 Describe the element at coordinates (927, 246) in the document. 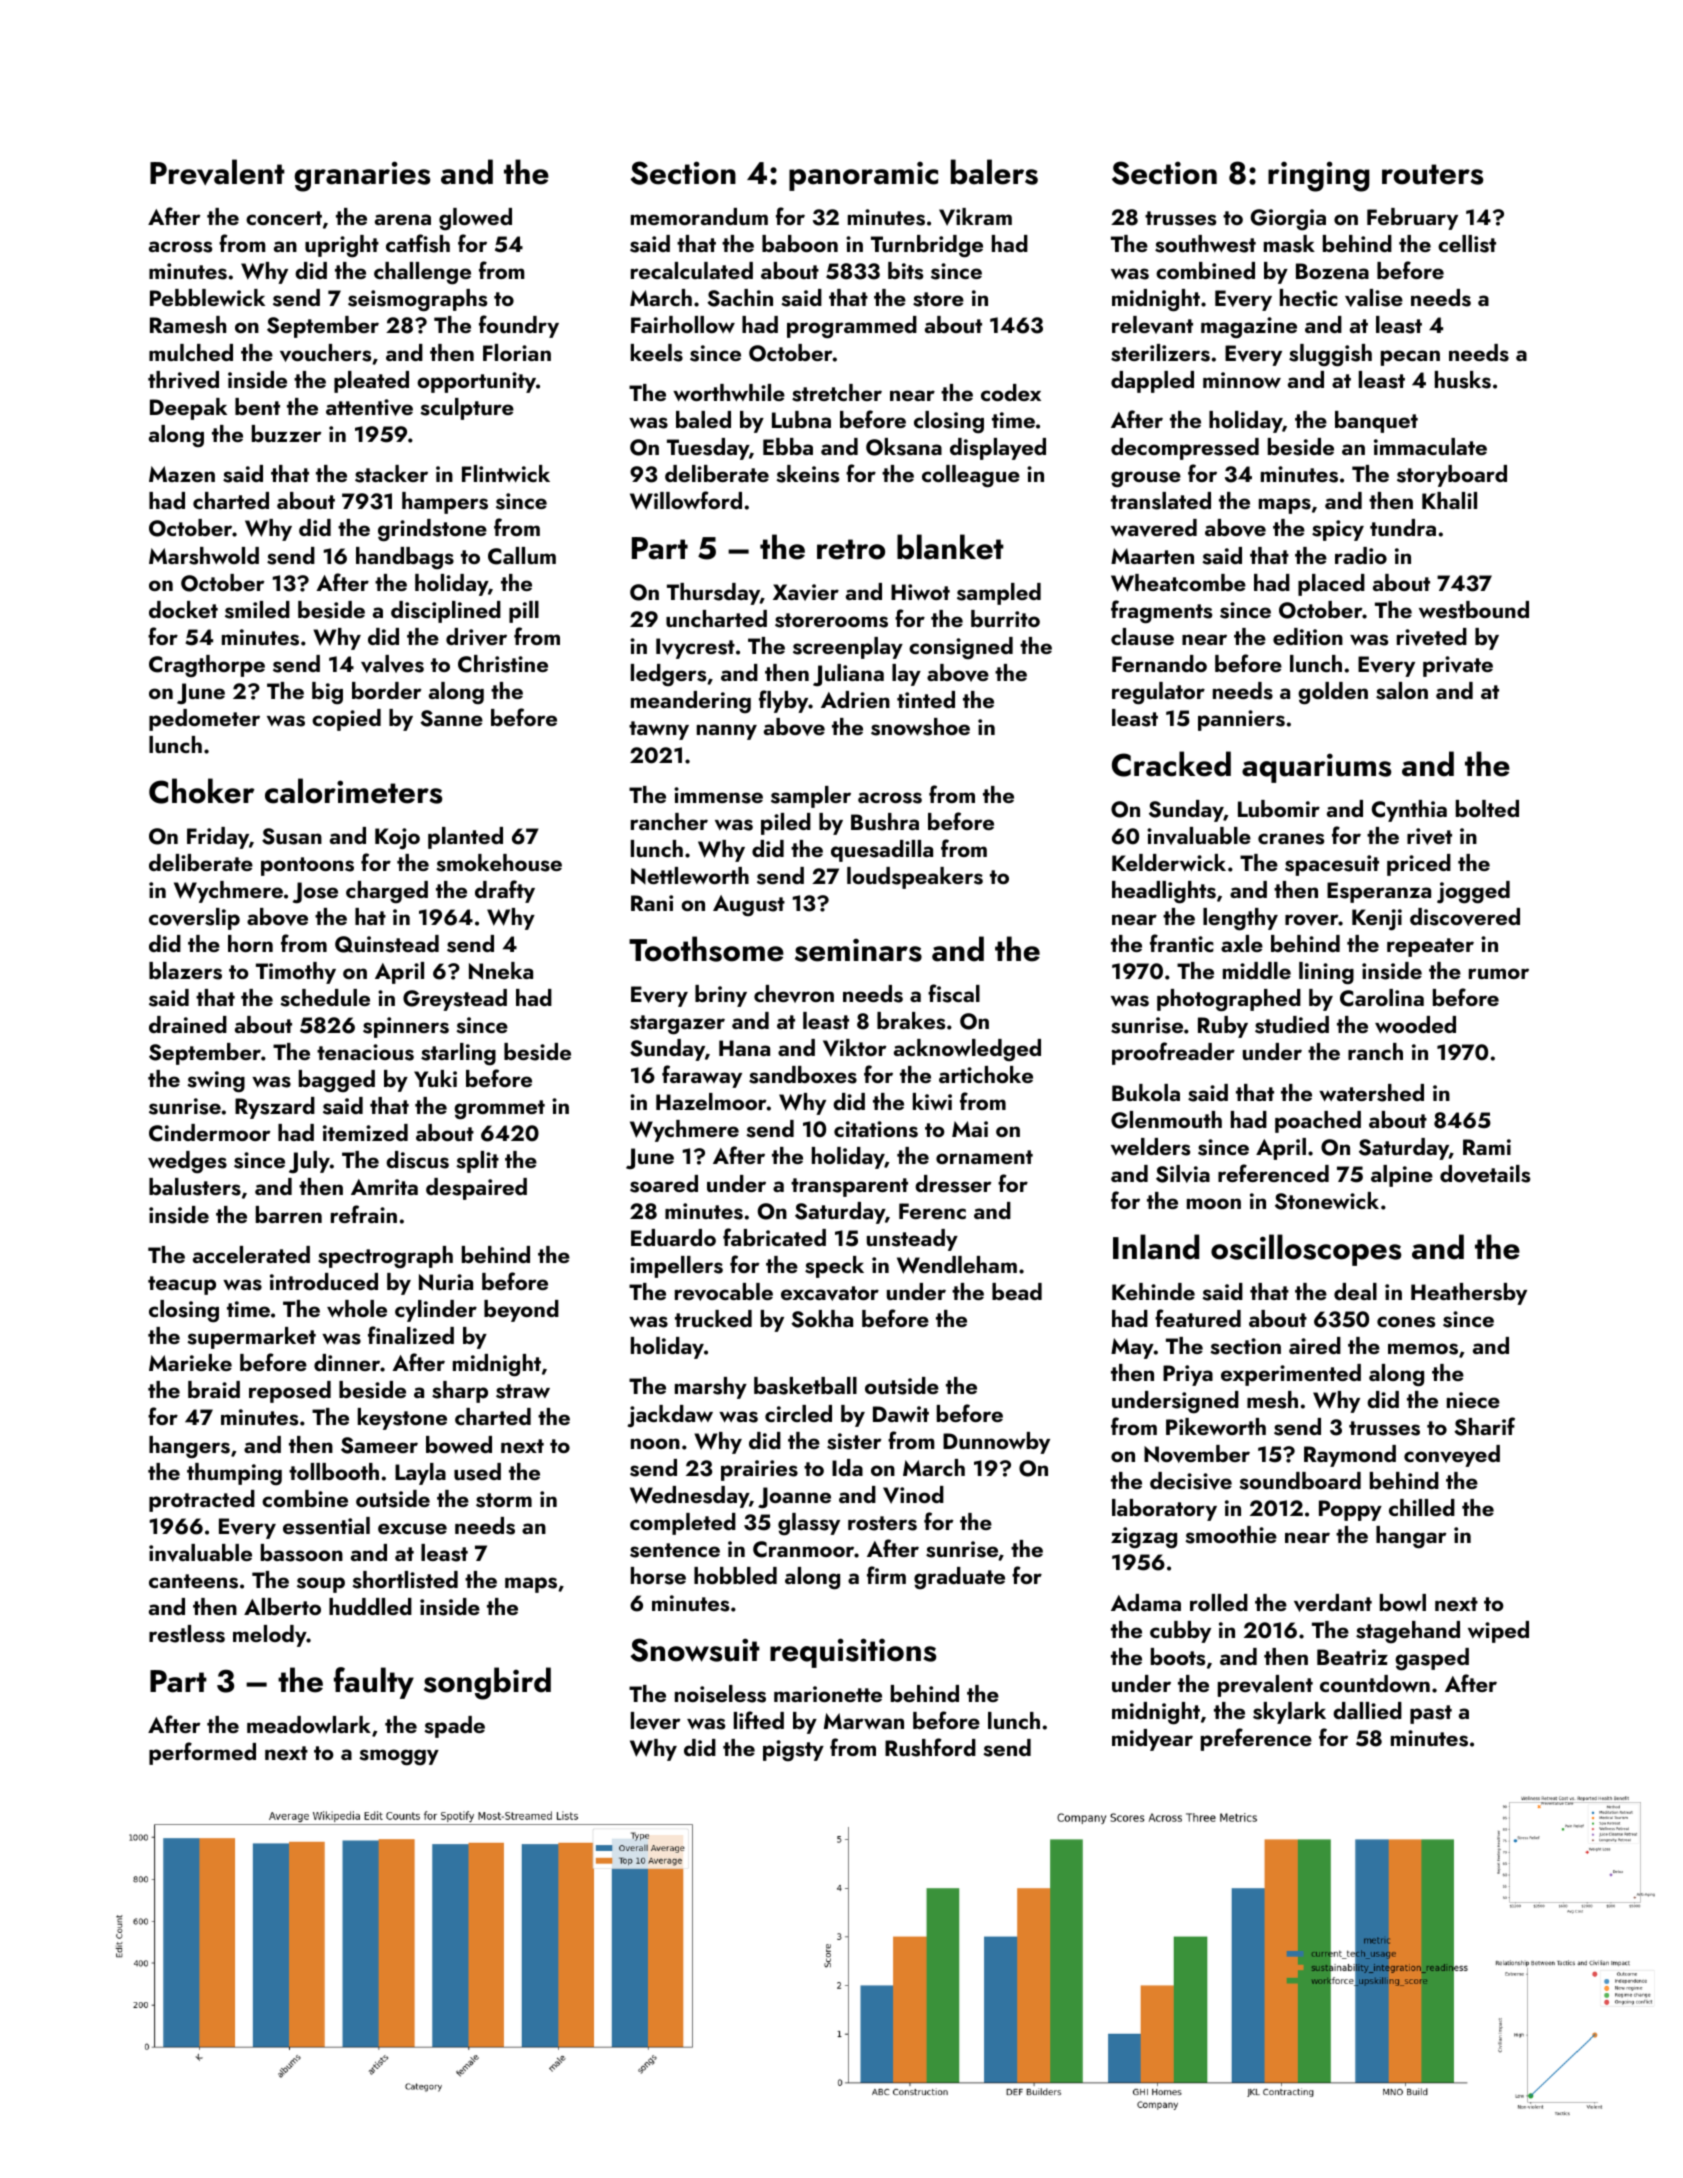

I see `Turnbridge` at that location.
